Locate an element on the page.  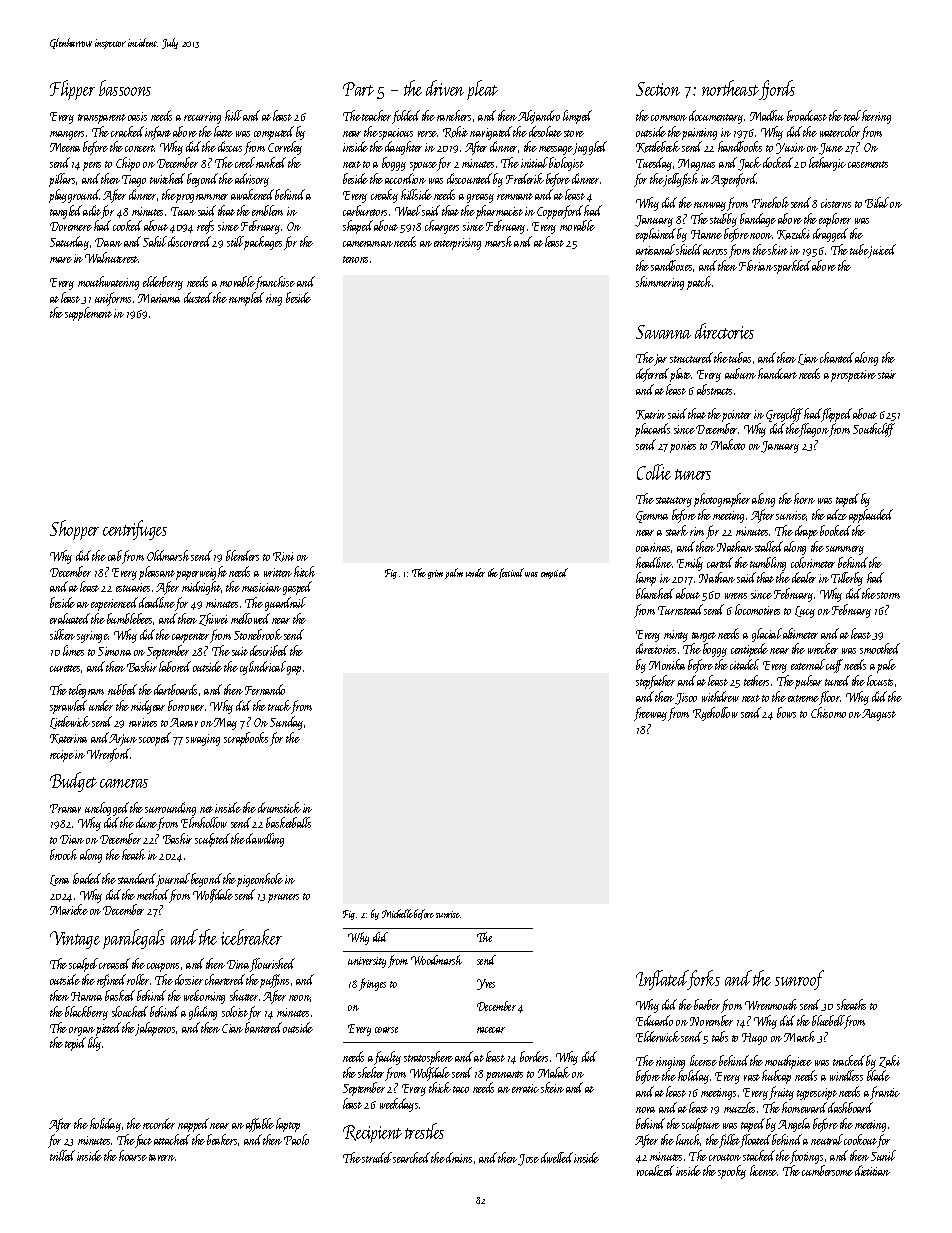
supplement is located at coordinates (88, 314).
